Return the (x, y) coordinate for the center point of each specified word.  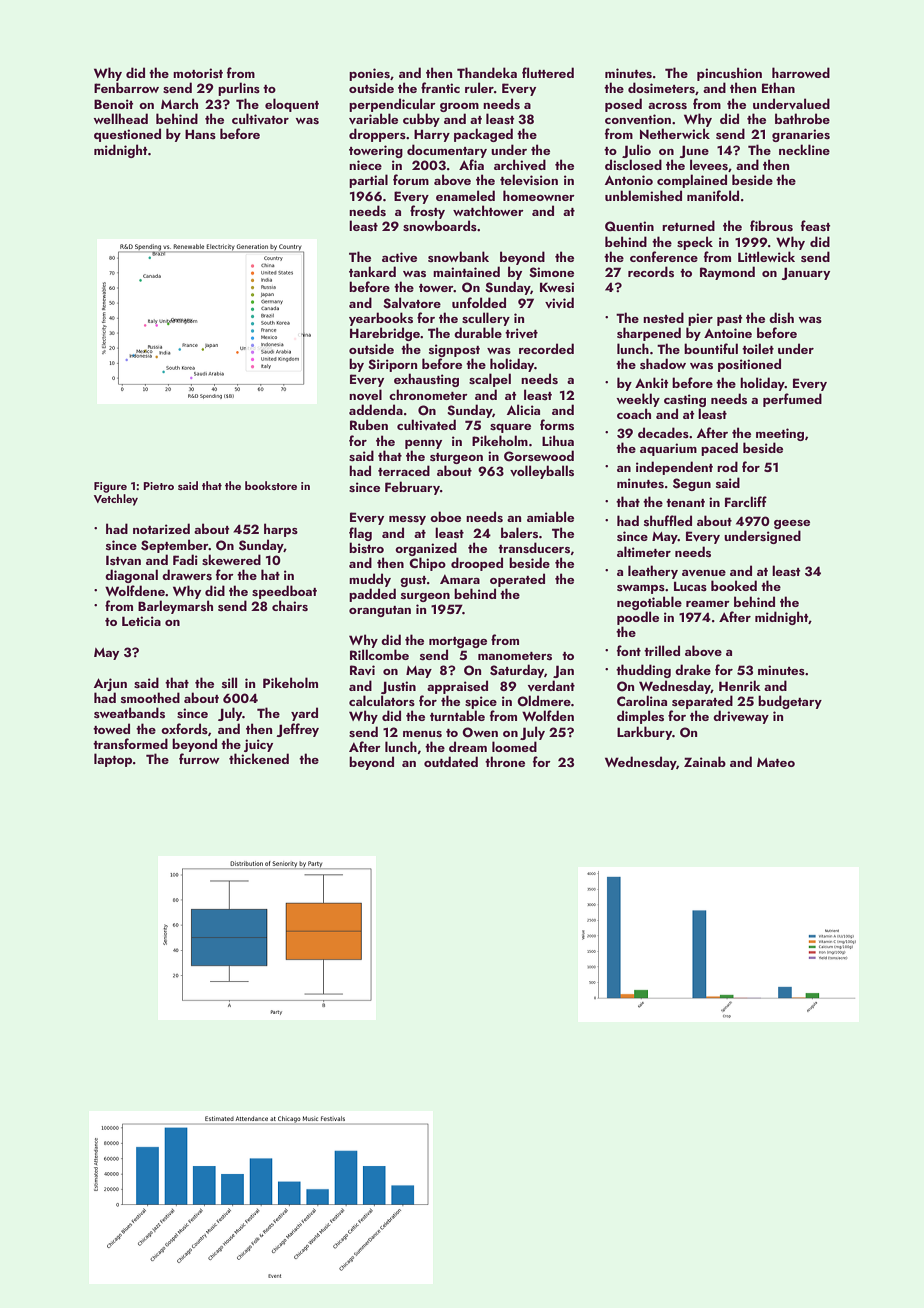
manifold (713, 195)
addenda (376, 409)
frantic (440, 87)
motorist (198, 73)
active (399, 257)
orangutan (380, 611)
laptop (113, 760)
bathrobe (802, 118)
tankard (372, 271)
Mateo (776, 762)
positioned (749, 365)
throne (505, 761)
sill (229, 683)
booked (734, 585)
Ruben (369, 424)
